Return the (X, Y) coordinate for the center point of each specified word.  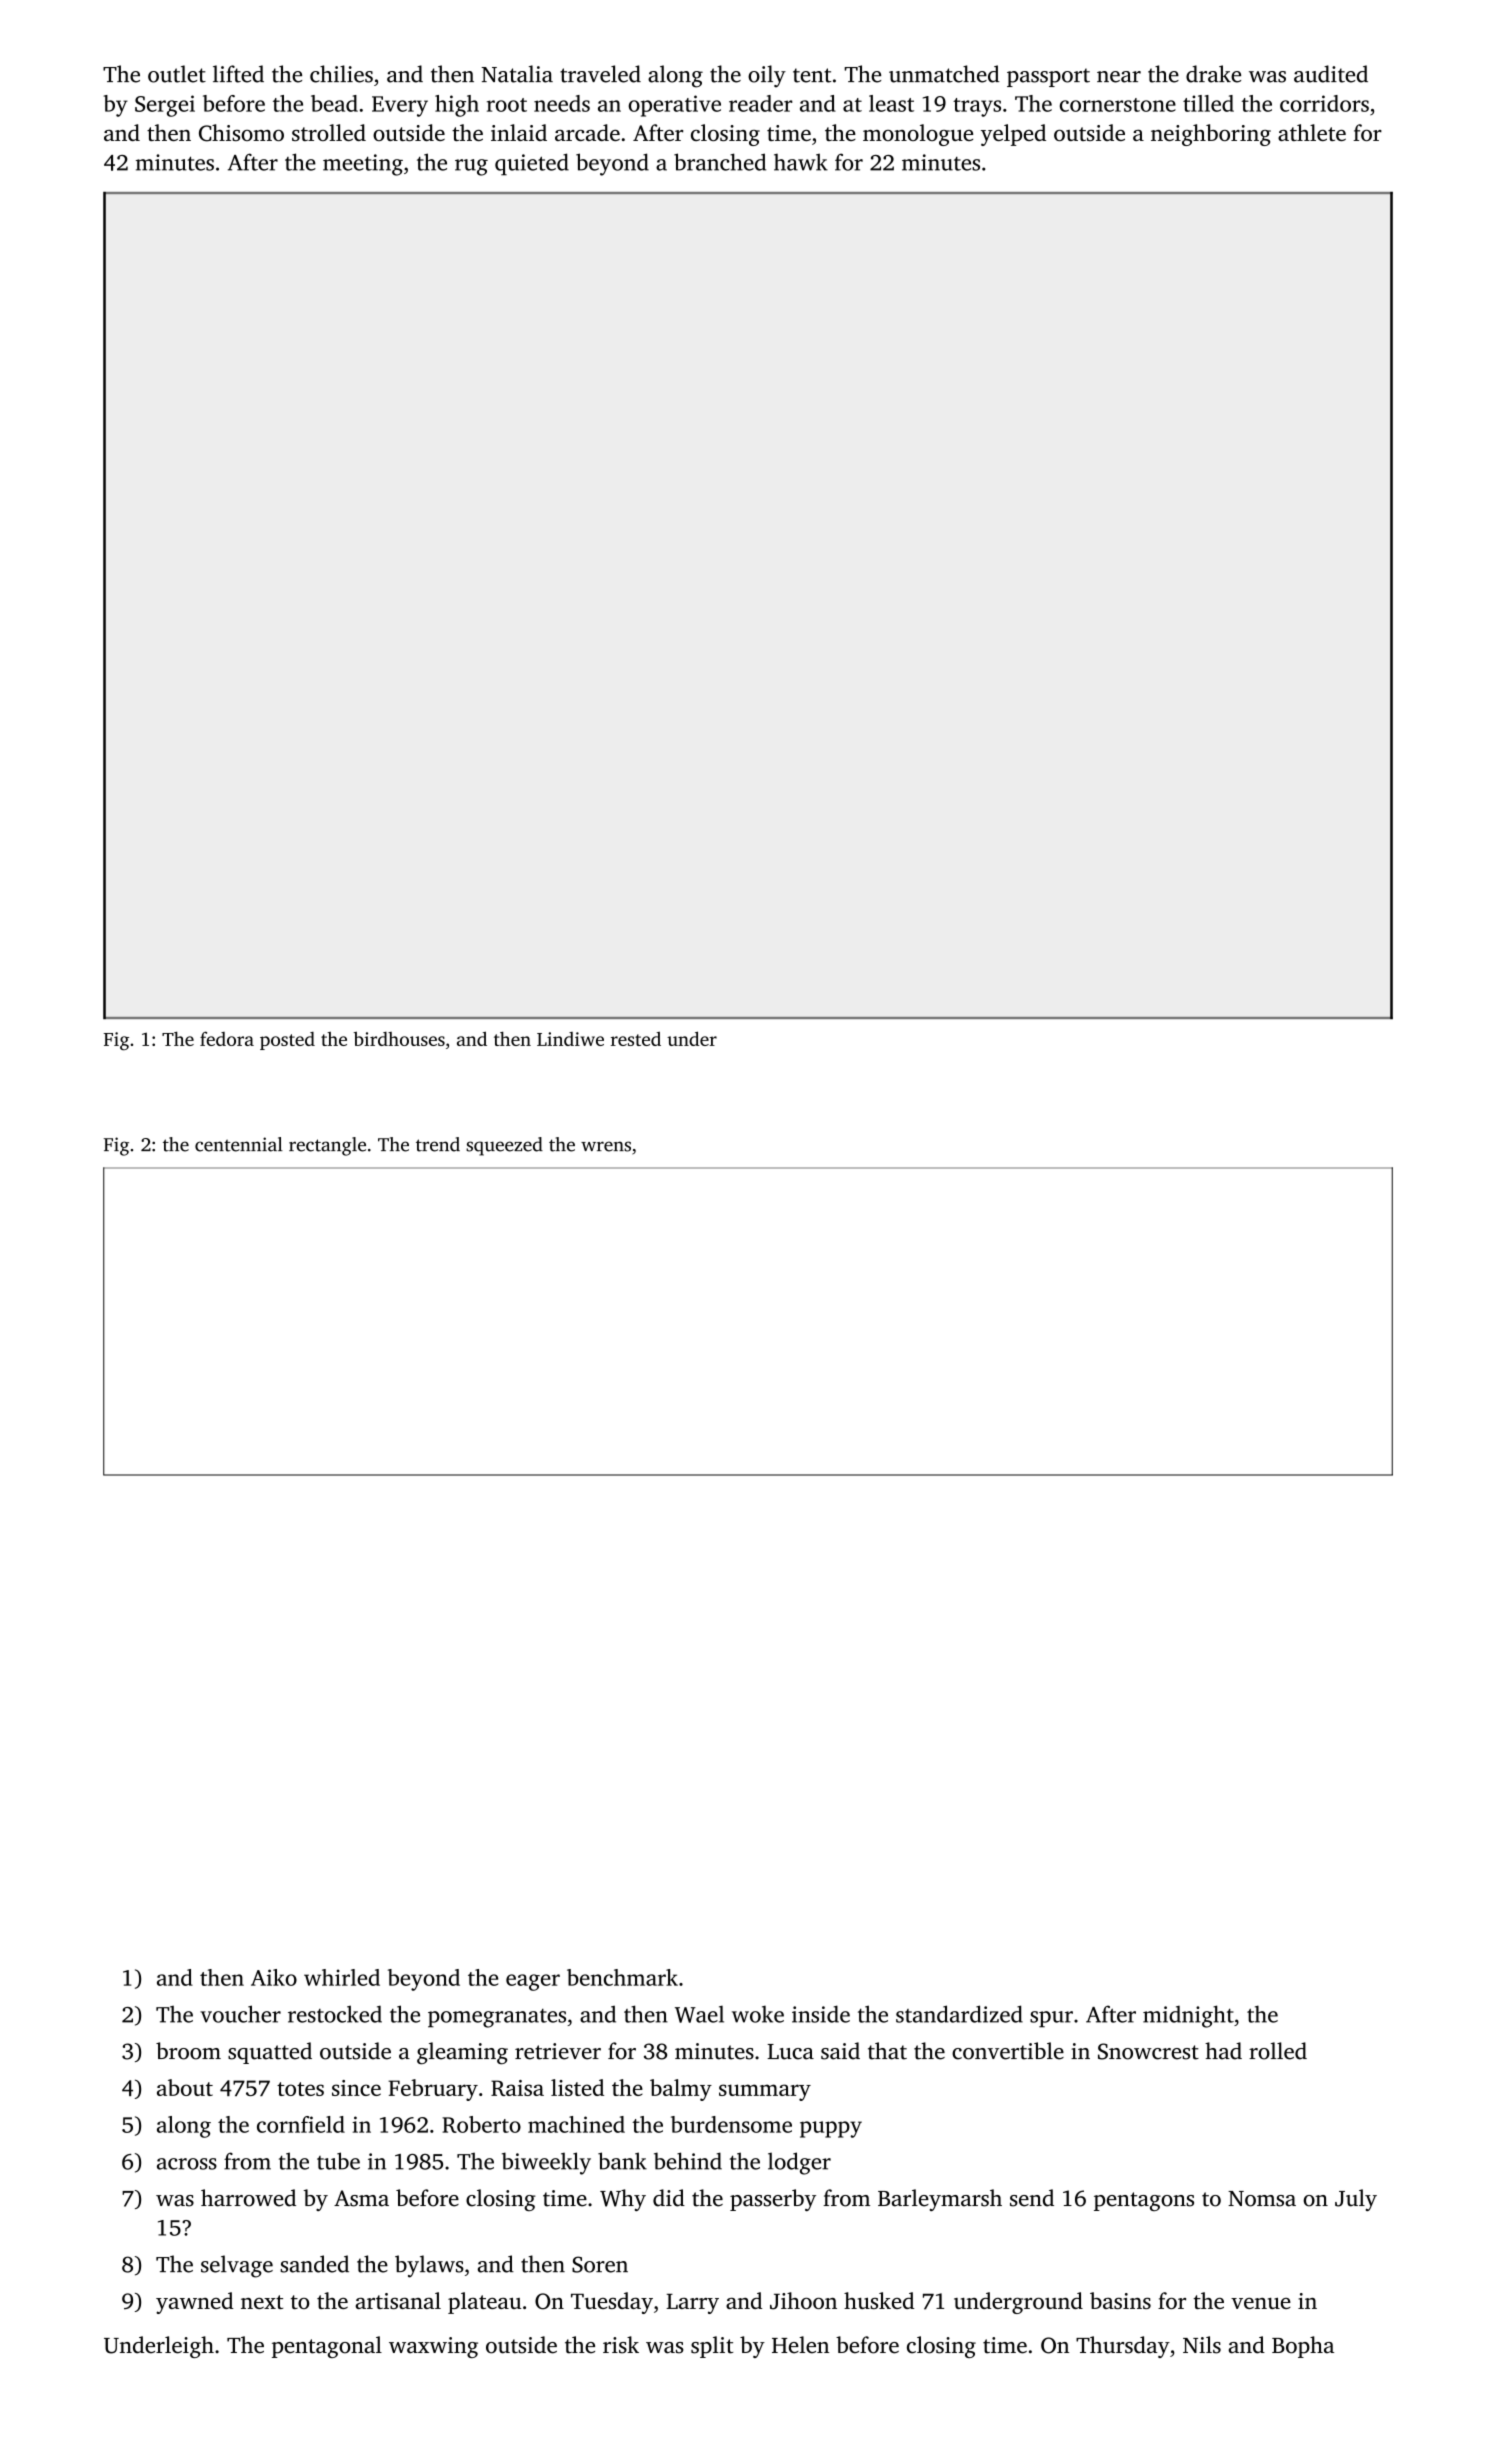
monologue (918, 135)
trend (438, 1144)
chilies (341, 74)
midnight (1188, 2016)
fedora (227, 1038)
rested (636, 1039)
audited (1331, 74)
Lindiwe (570, 1039)
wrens (606, 1146)
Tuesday (612, 2303)
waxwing (433, 2347)
